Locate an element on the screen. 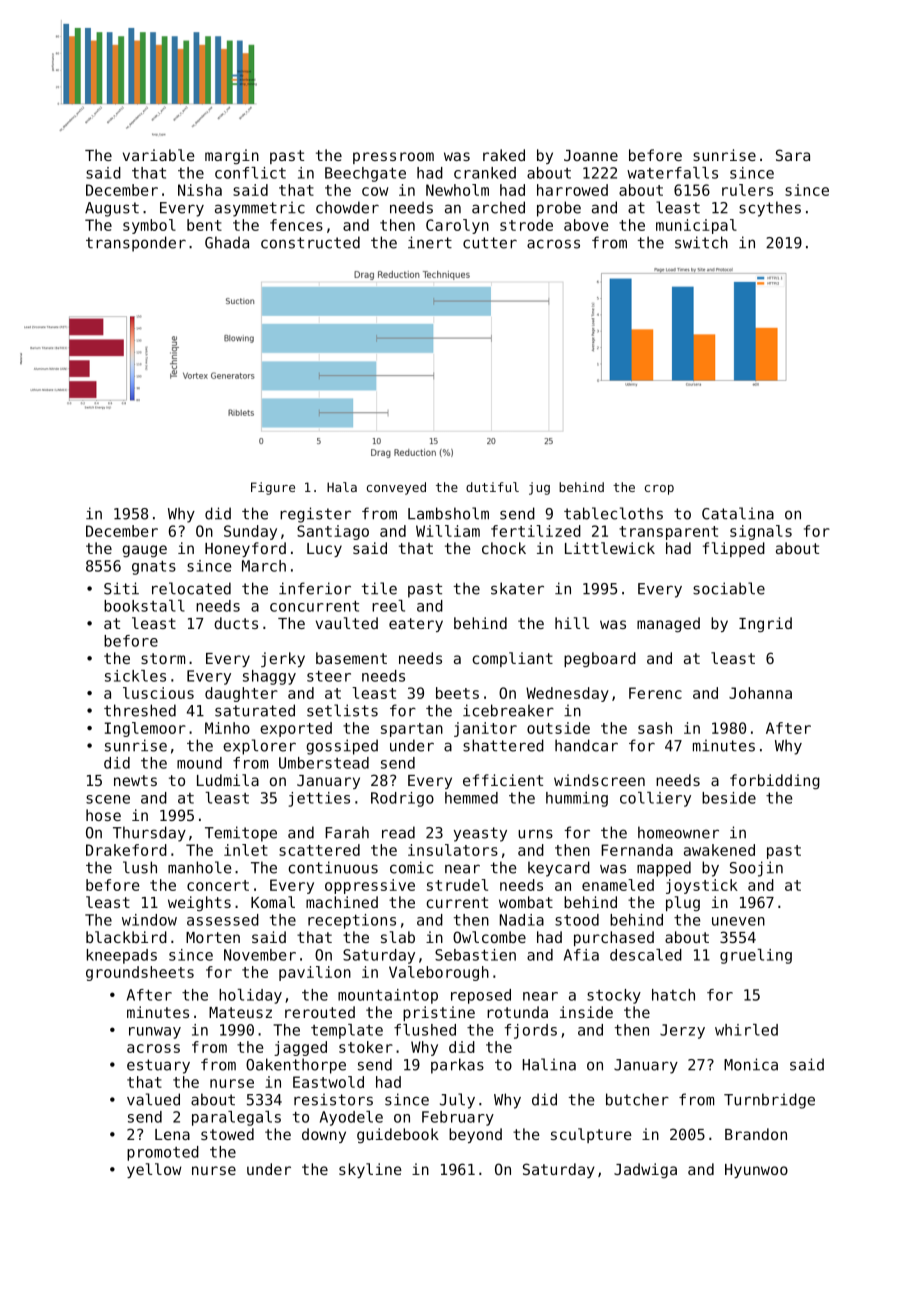  forbidding is located at coordinates (775, 782).
